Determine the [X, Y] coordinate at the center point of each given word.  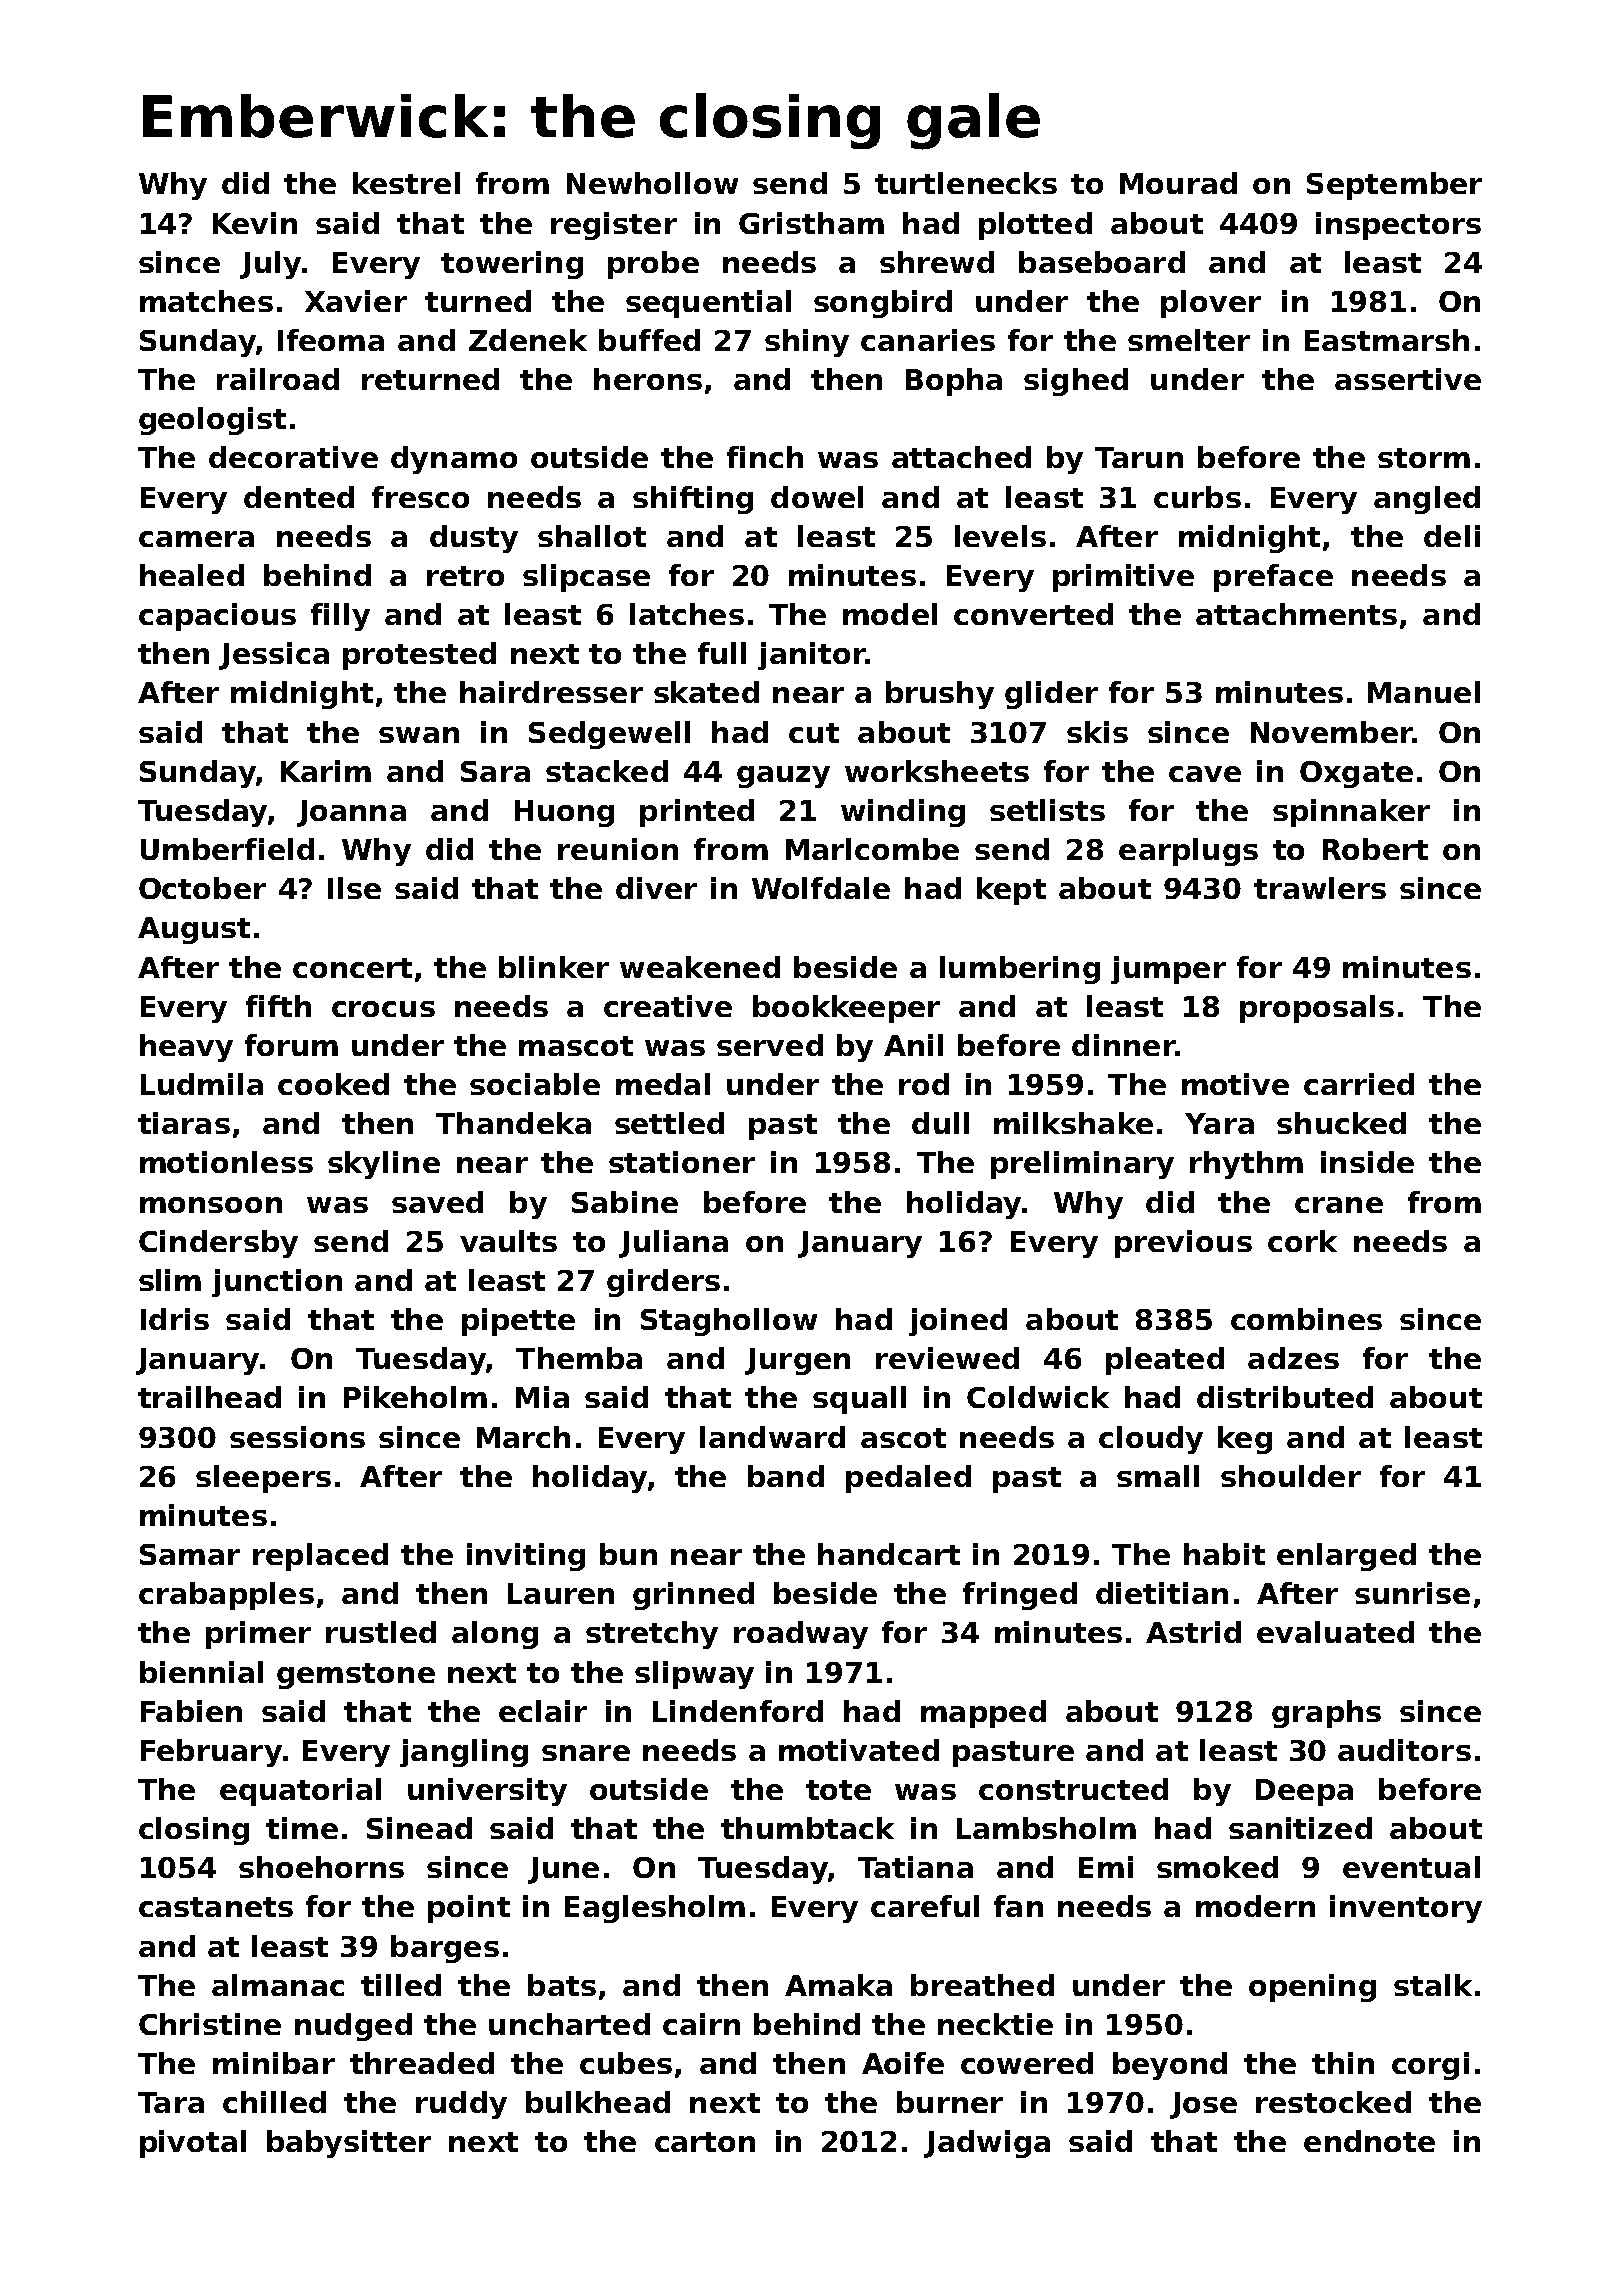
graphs [1326, 1714]
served [770, 1045]
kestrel [406, 183]
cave [1205, 774]
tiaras [184, 1123]
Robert [1375, 849]
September [1394, 186]
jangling [464, 1753]
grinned [693, 1596]
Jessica [274, 656]
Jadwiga [987, 2144]
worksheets [937, 771]
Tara [171, 2102]
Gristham [811, 223]
